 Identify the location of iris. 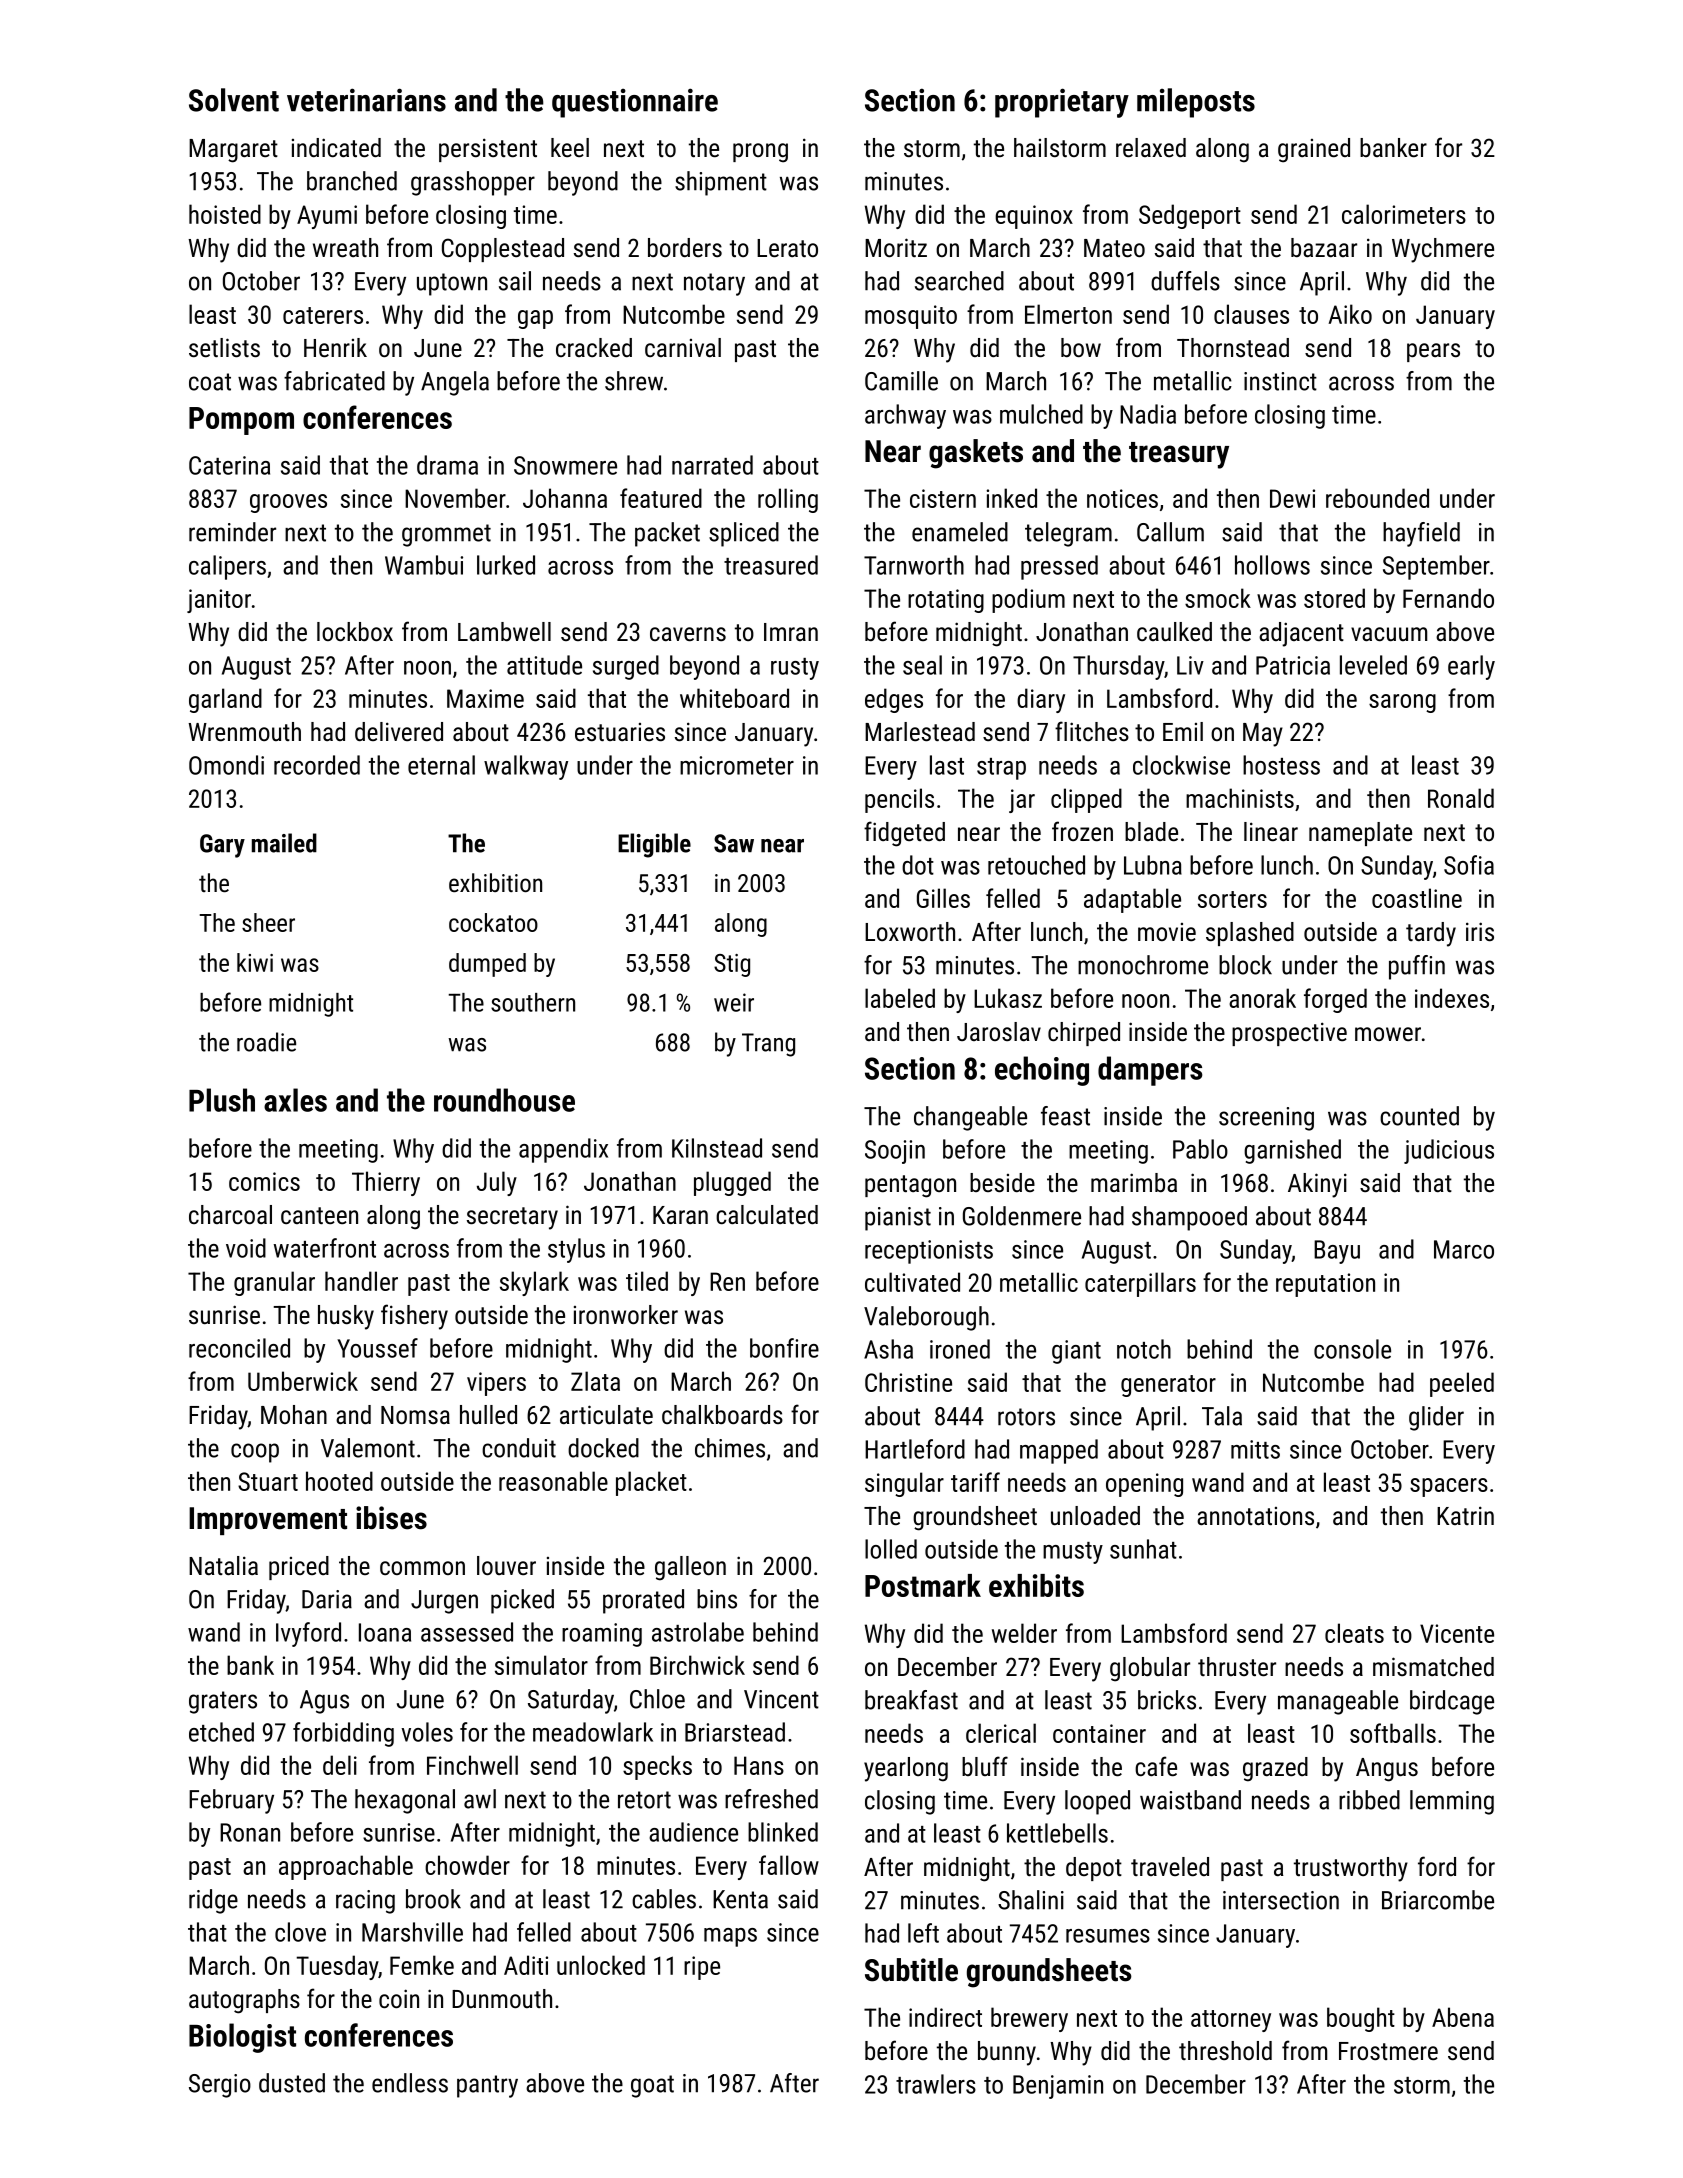
(1480, 931).
